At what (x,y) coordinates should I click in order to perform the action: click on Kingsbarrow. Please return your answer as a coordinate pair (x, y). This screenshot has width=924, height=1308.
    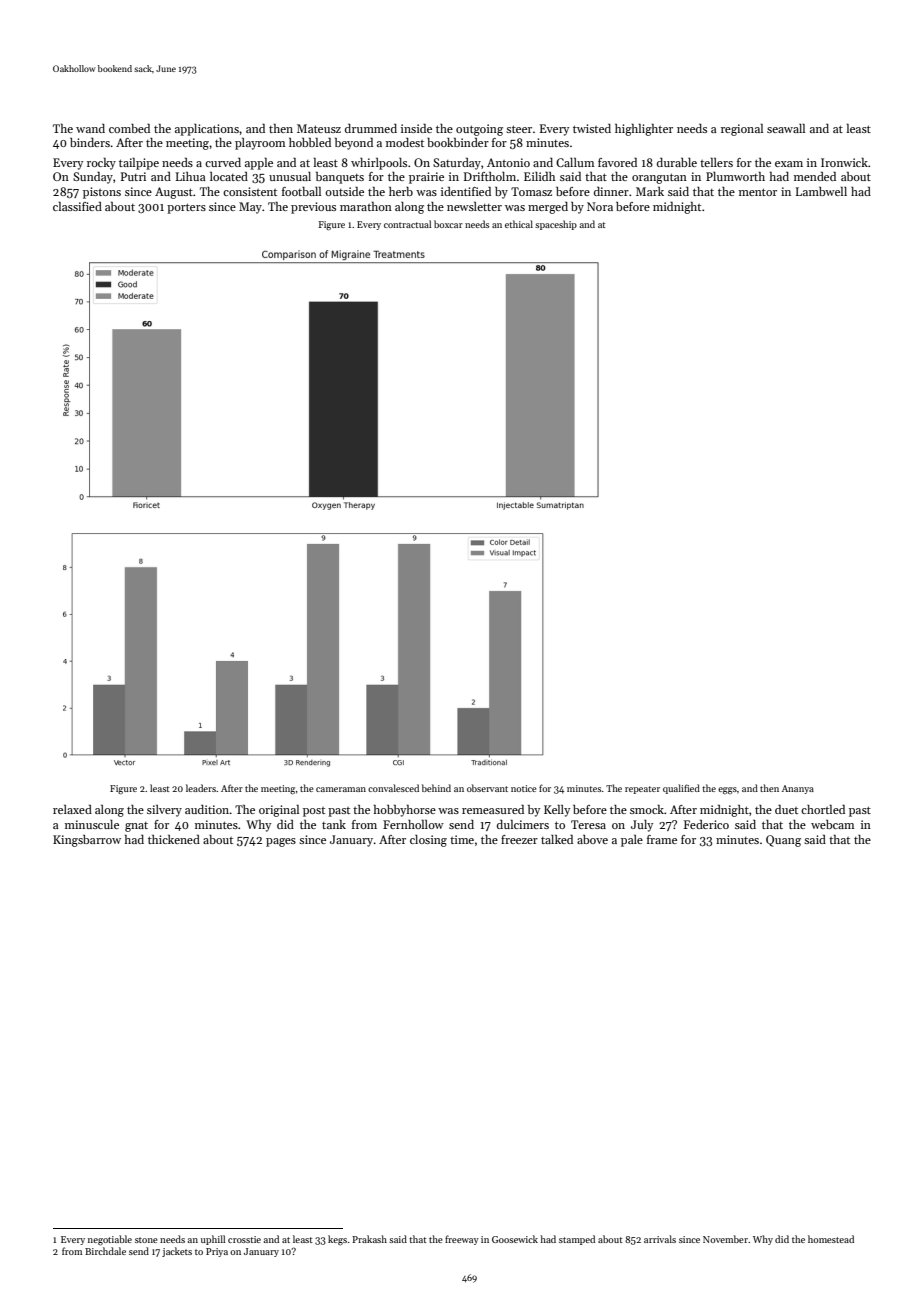
    Looking at the image, I should click on (87, 841).
